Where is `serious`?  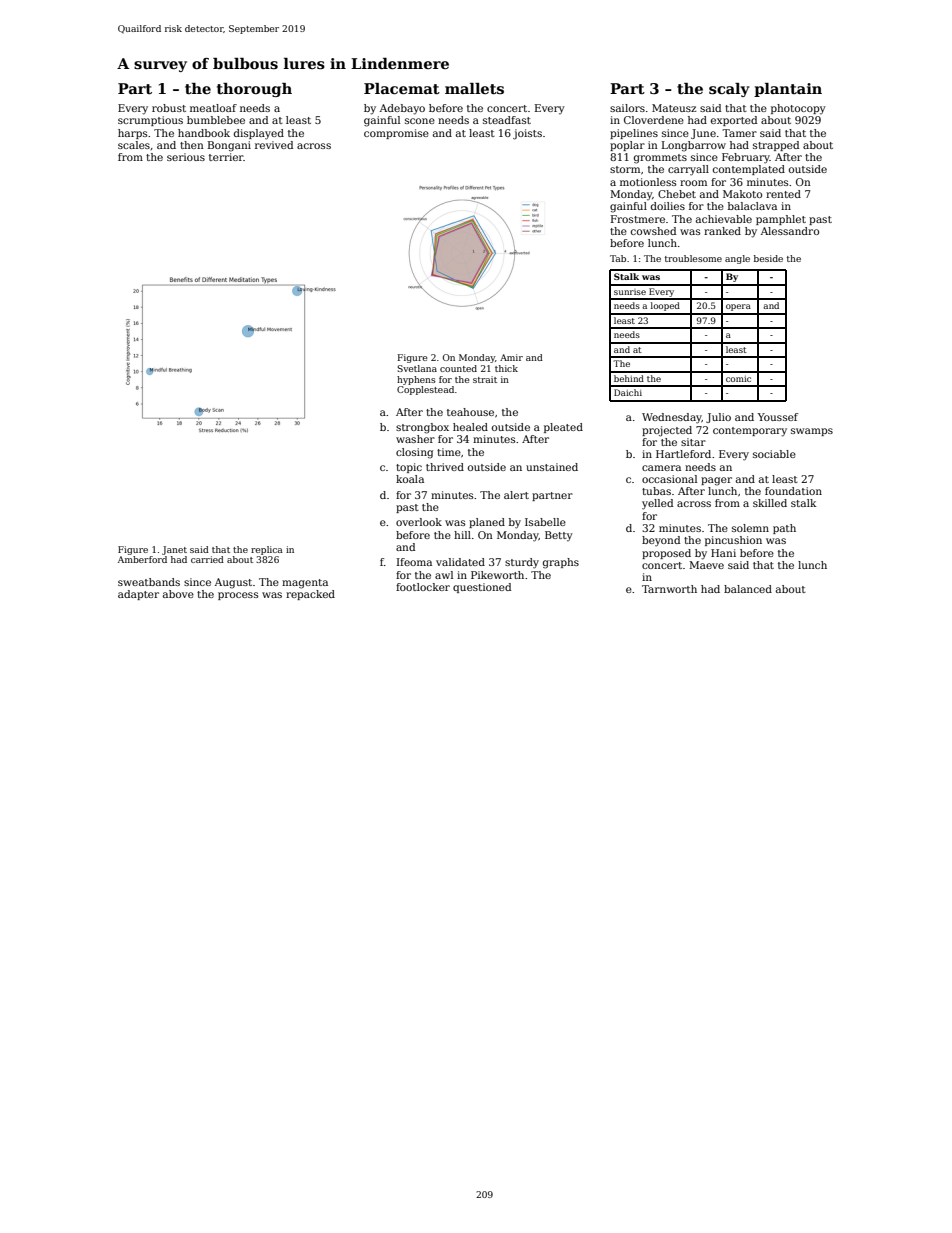
serious is located at coordinates (186, 157).
